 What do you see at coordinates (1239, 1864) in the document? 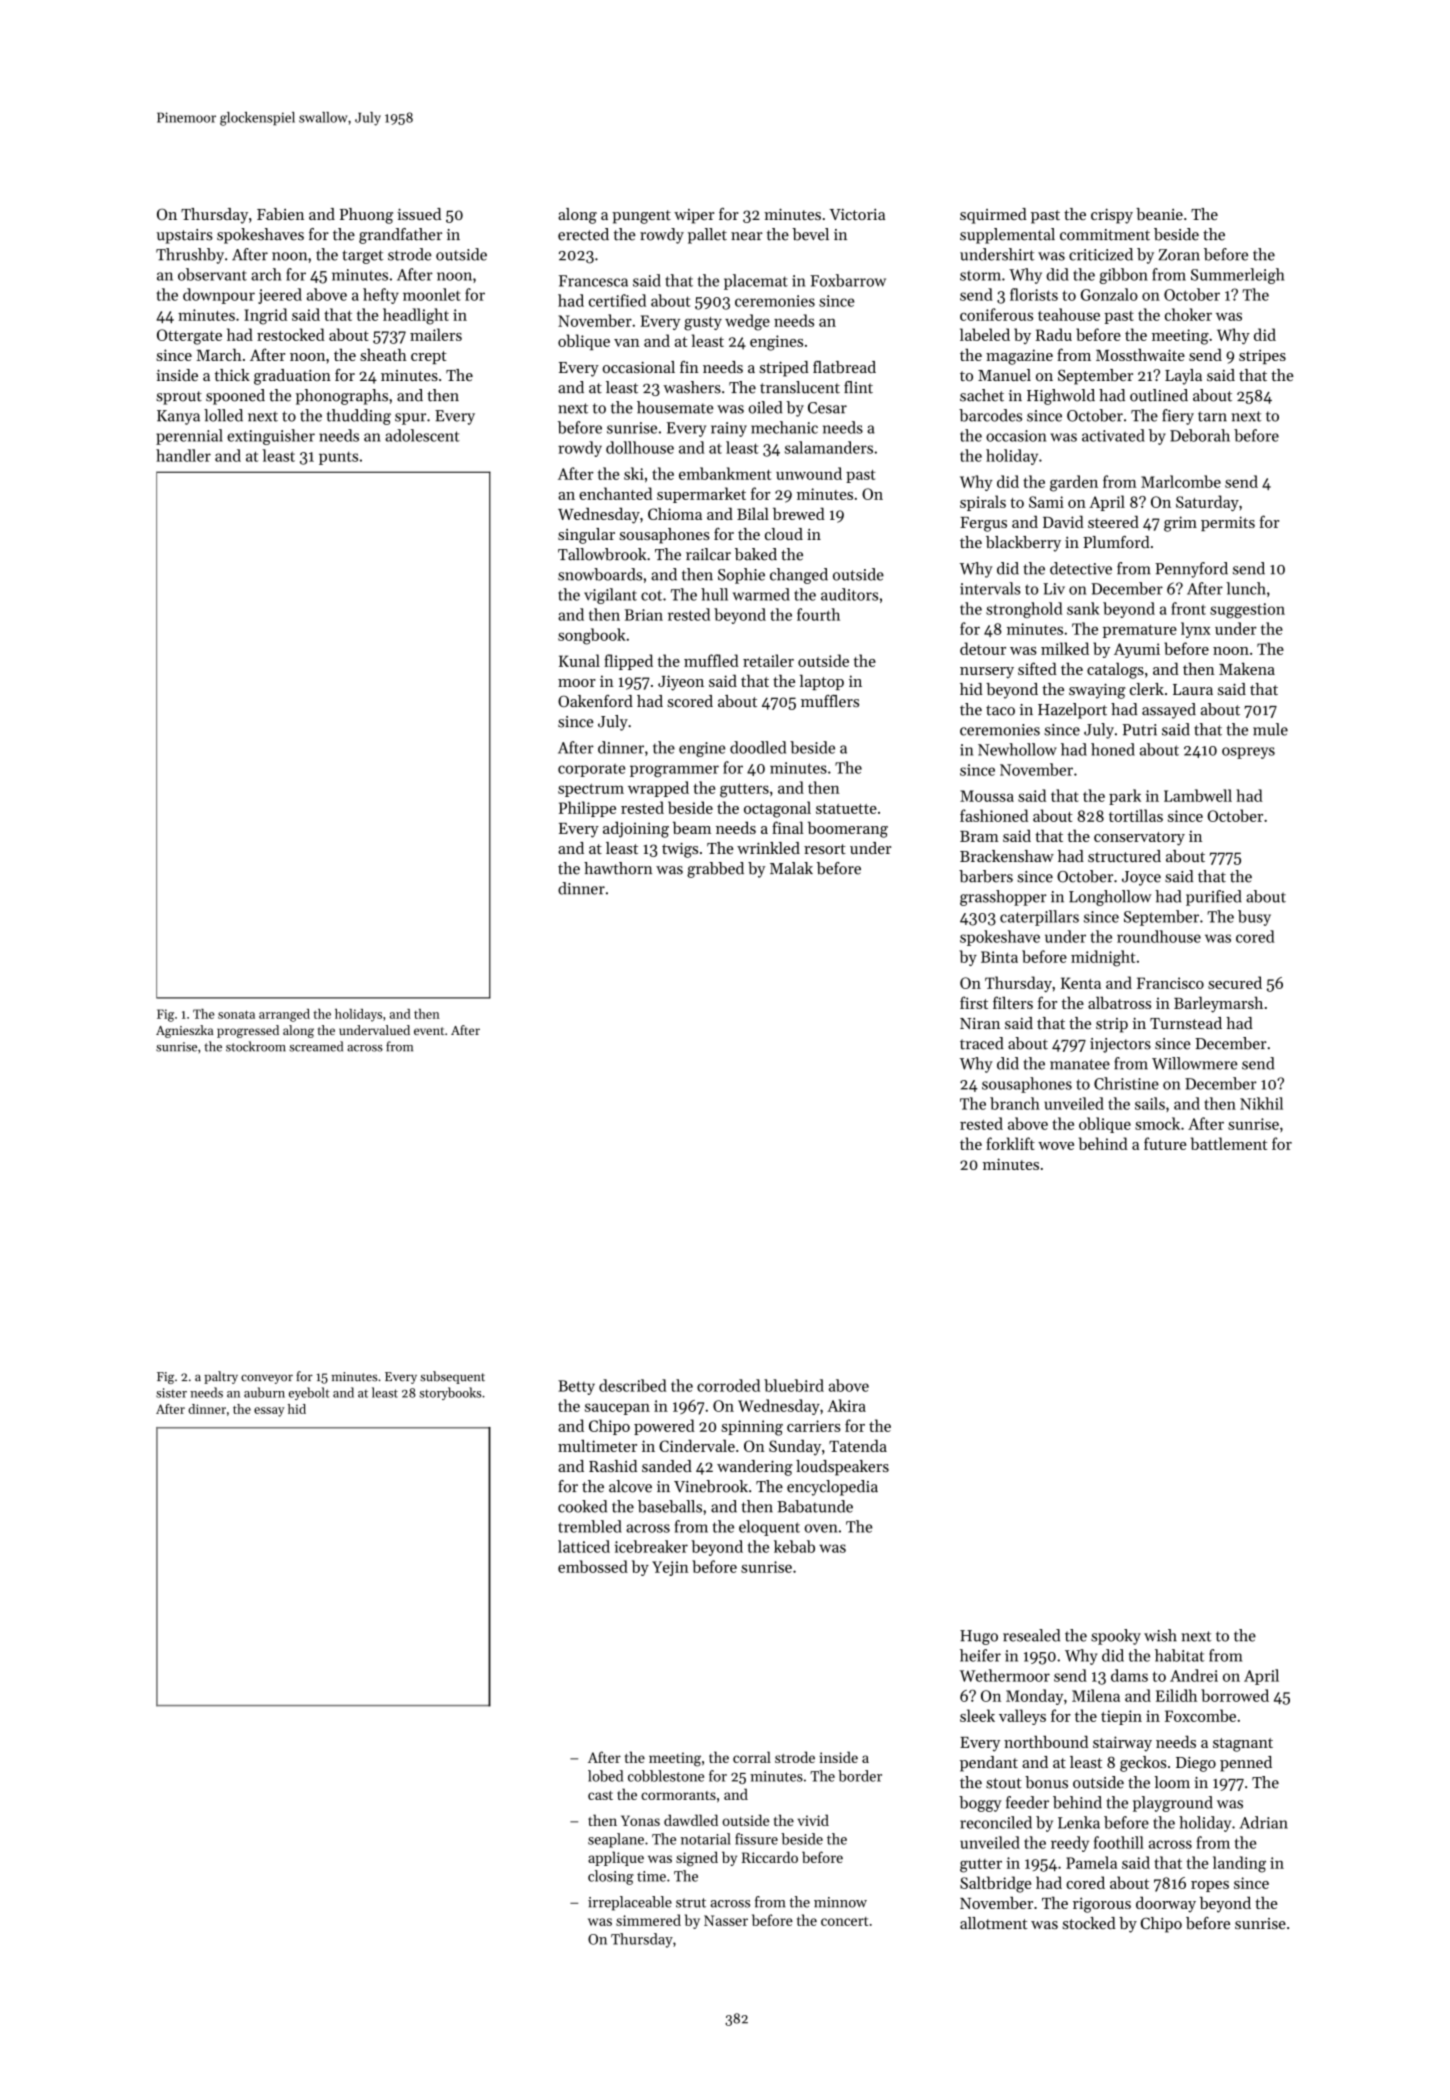
I see `landing` at bounding box center [1239, 1864].
